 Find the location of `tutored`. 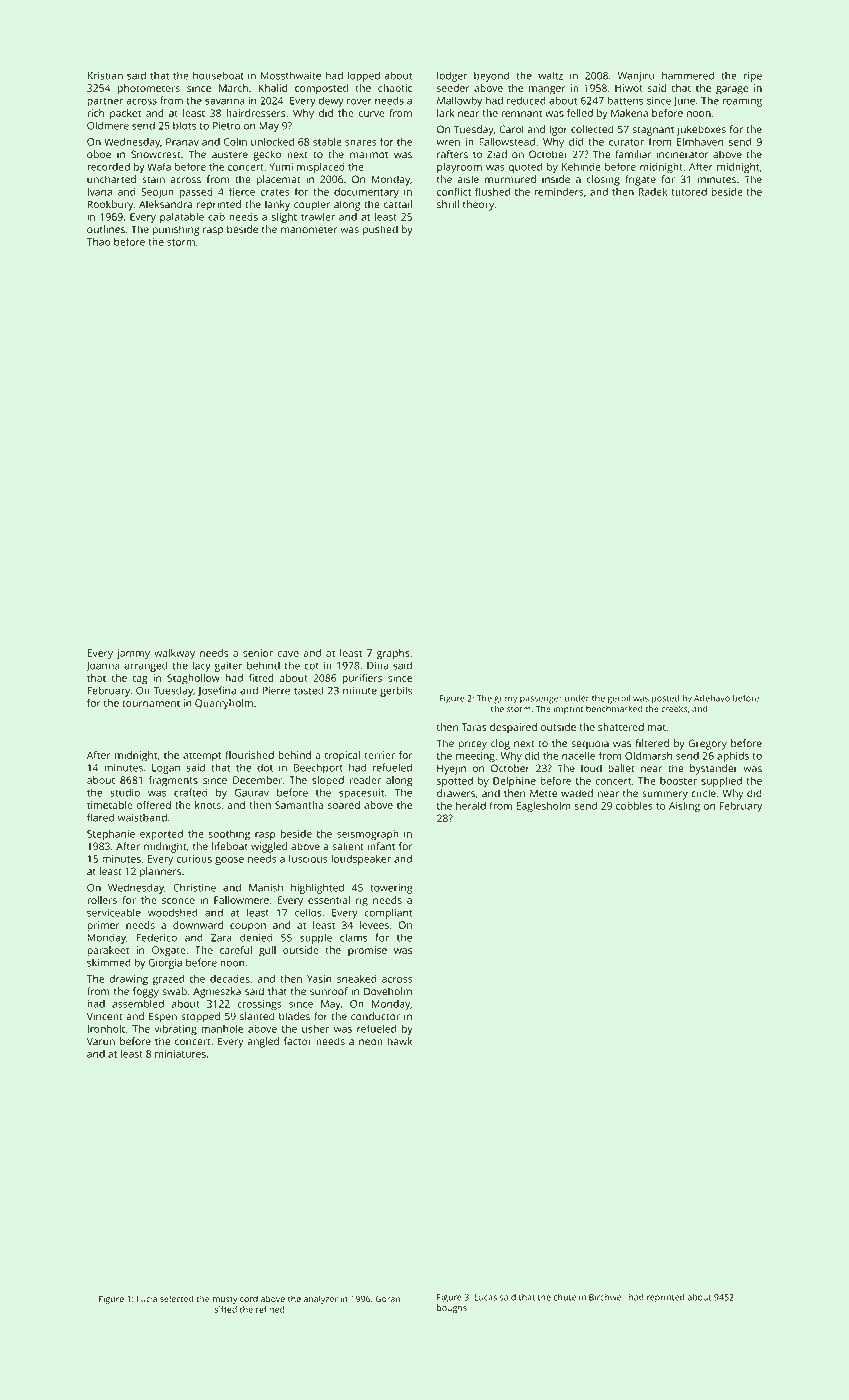

tutored is located at coordinates (689, 192).
